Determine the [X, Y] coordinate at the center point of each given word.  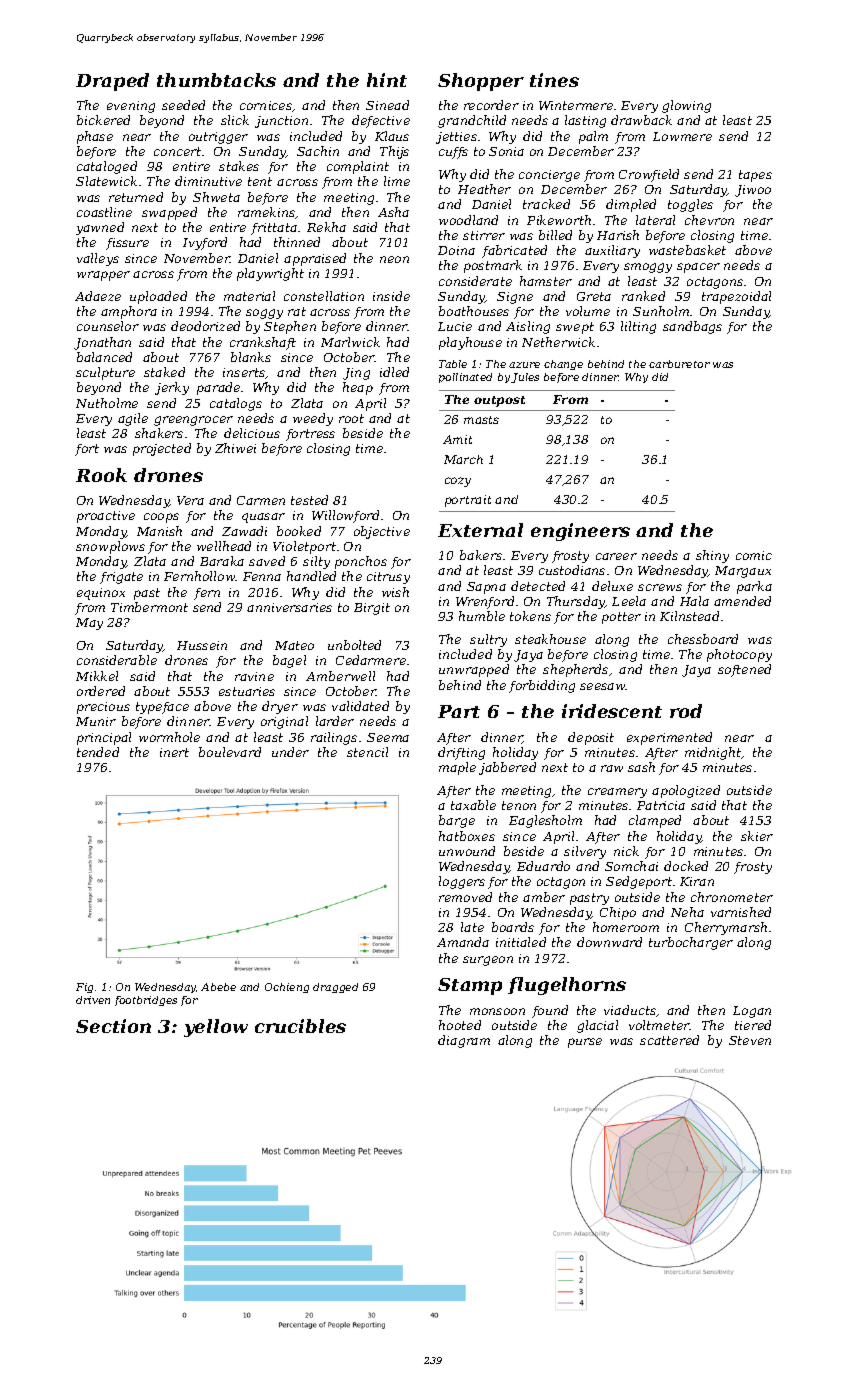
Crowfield [649, 175]
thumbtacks [216, 80]
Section [113, 1026]
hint [387, 80]
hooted [460, 1025]
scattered [669, 1040]
